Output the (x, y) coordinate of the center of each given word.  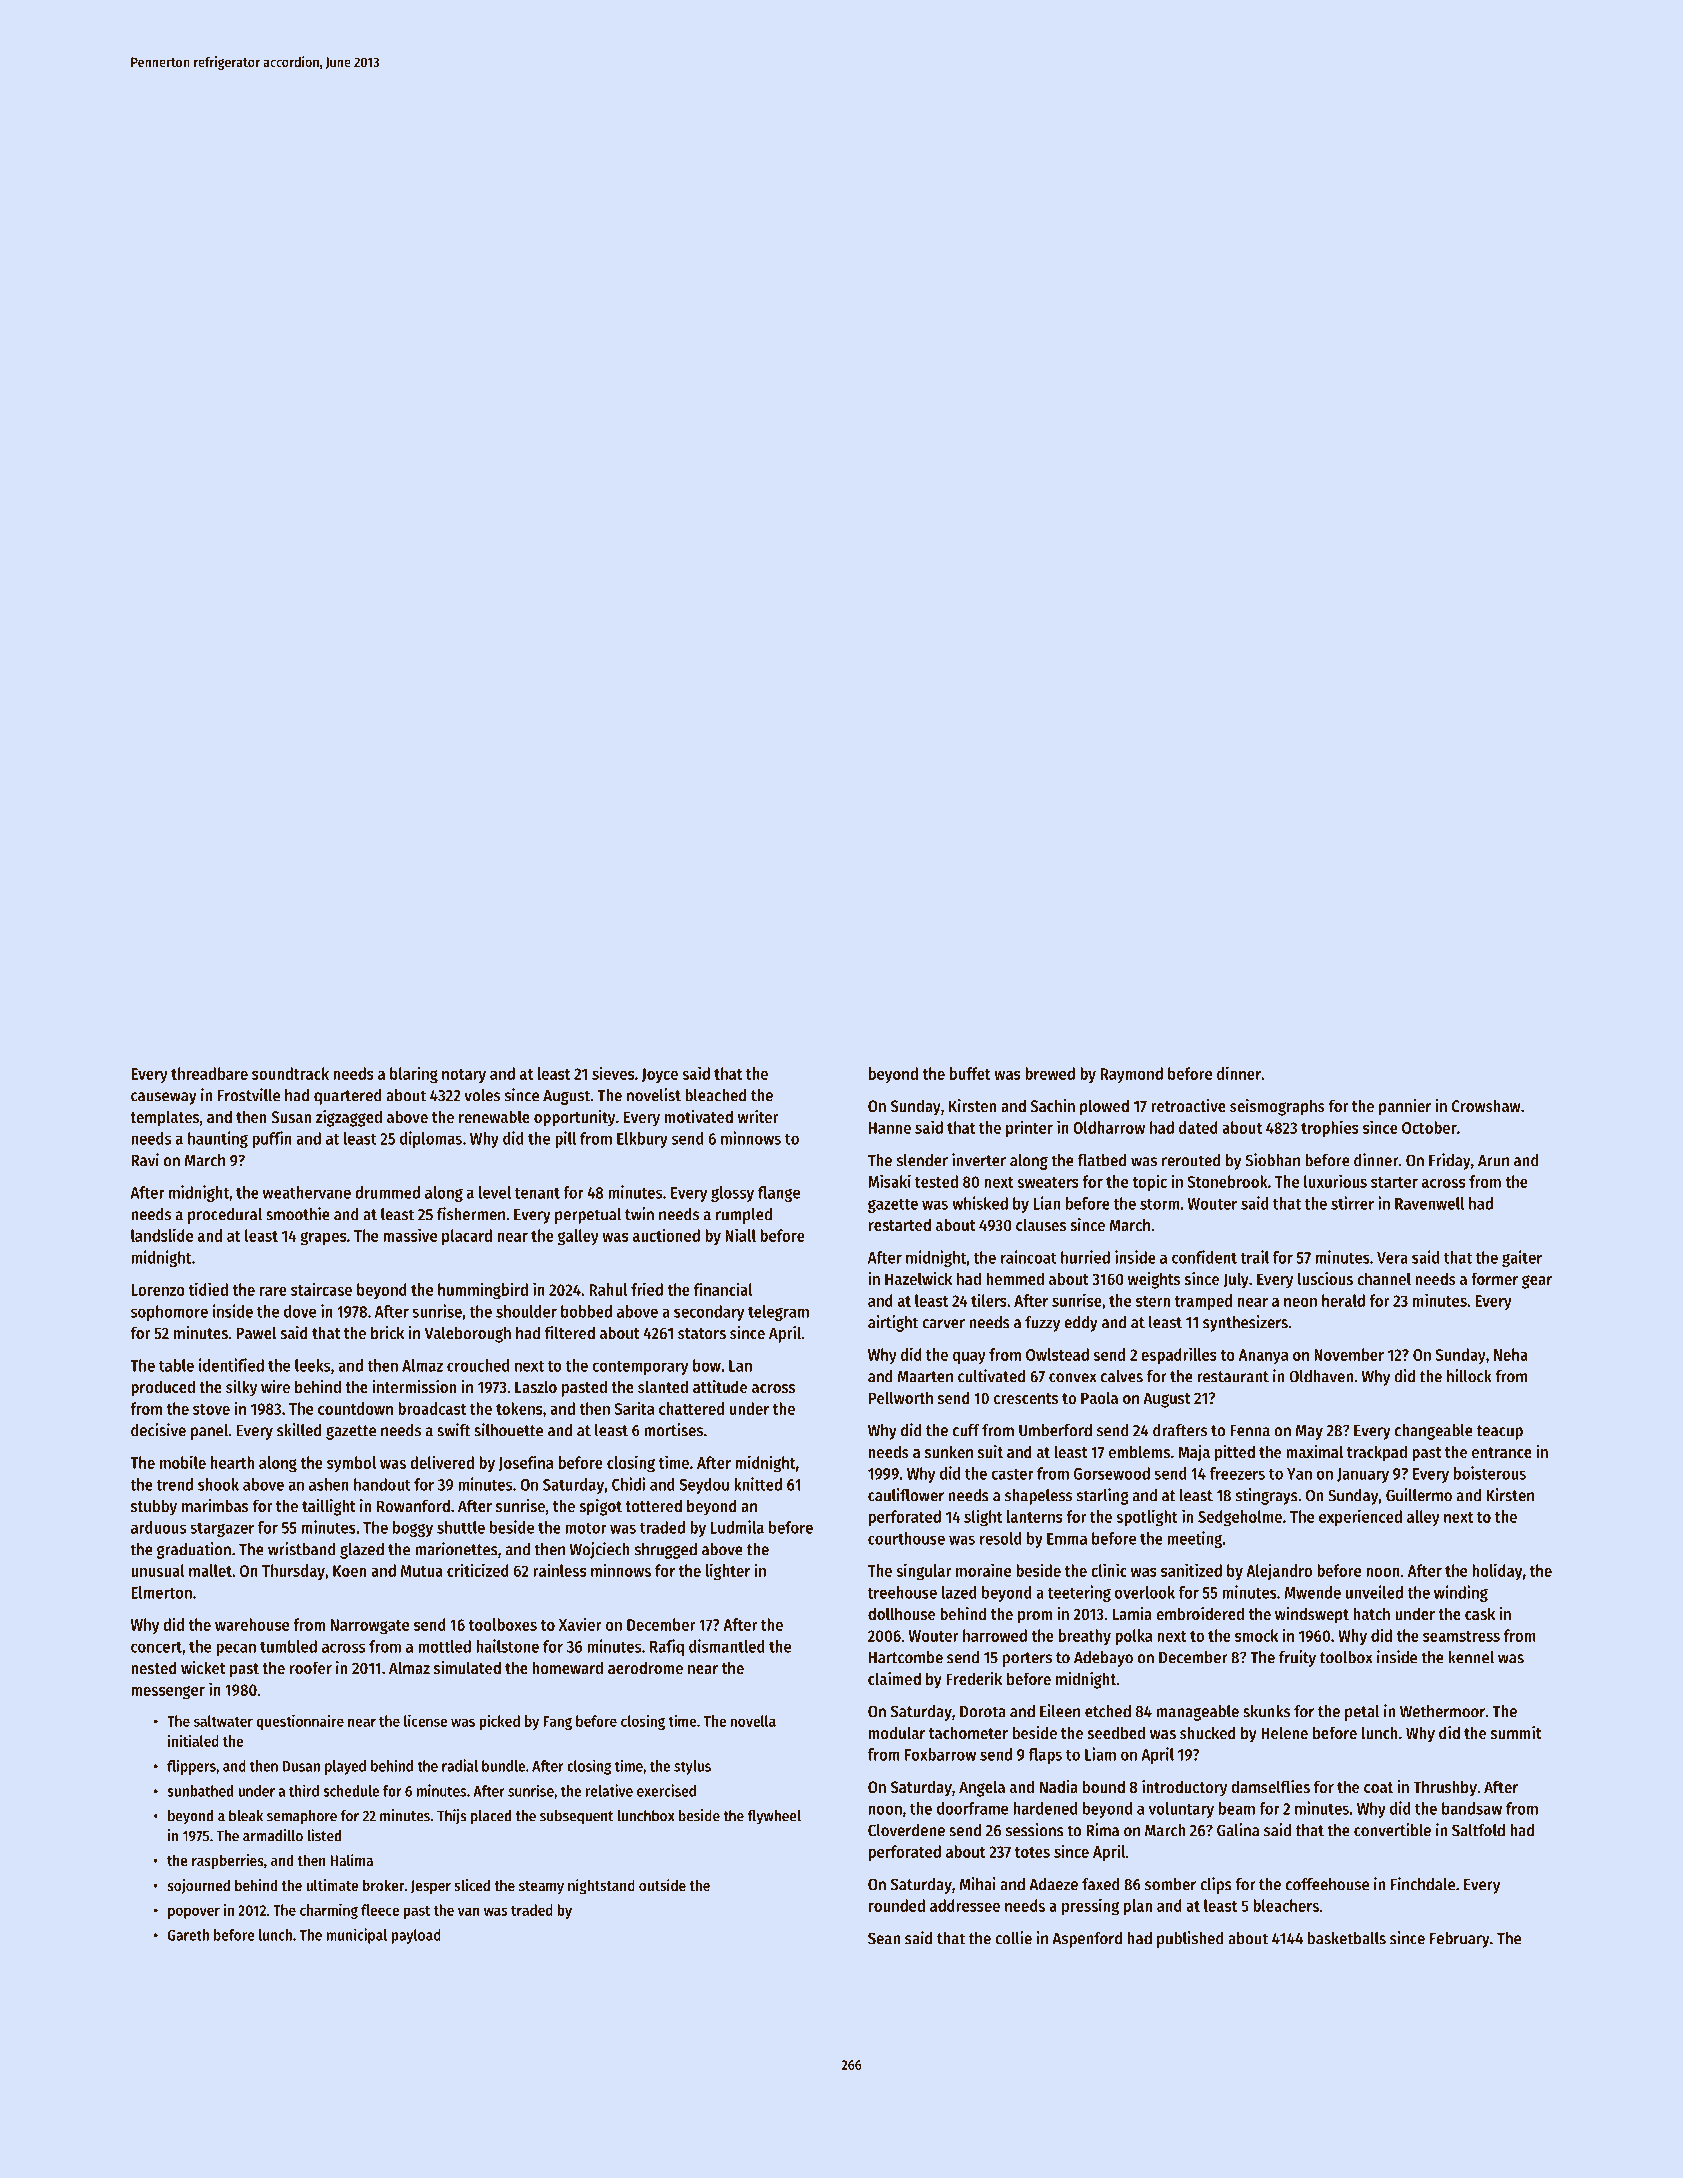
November (1349, 1354)
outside (662, 1885)
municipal (356, 1936)
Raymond (1132, 1075)
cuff (966, 1430)
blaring (414, 1075)
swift (454, 1430)
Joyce (660, 1075)
